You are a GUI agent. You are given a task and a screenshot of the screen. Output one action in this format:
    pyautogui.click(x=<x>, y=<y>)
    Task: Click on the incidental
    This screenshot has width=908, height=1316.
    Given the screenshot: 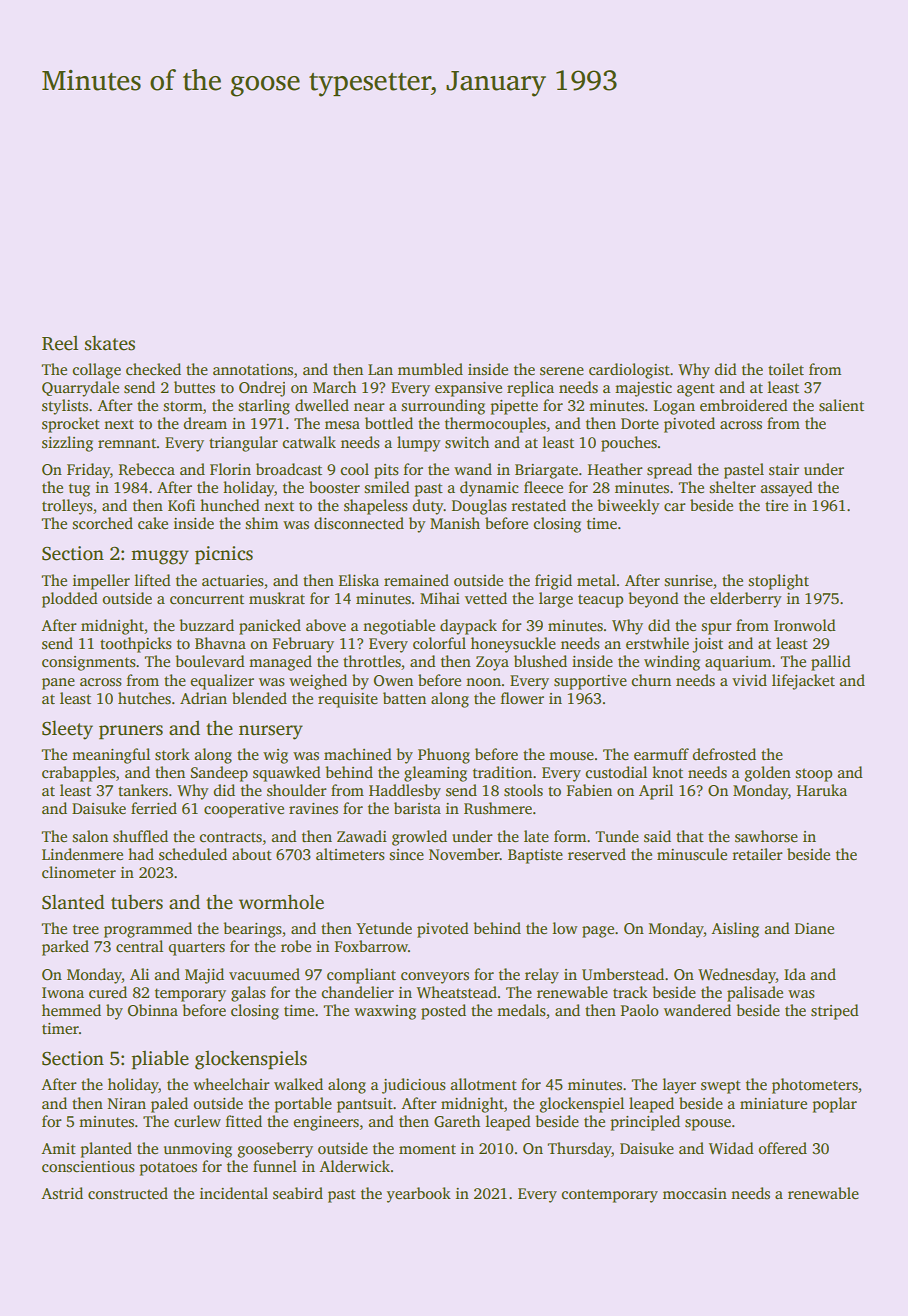 What is the action you would take?
    pyautogui.click(x=234, y=1193)
